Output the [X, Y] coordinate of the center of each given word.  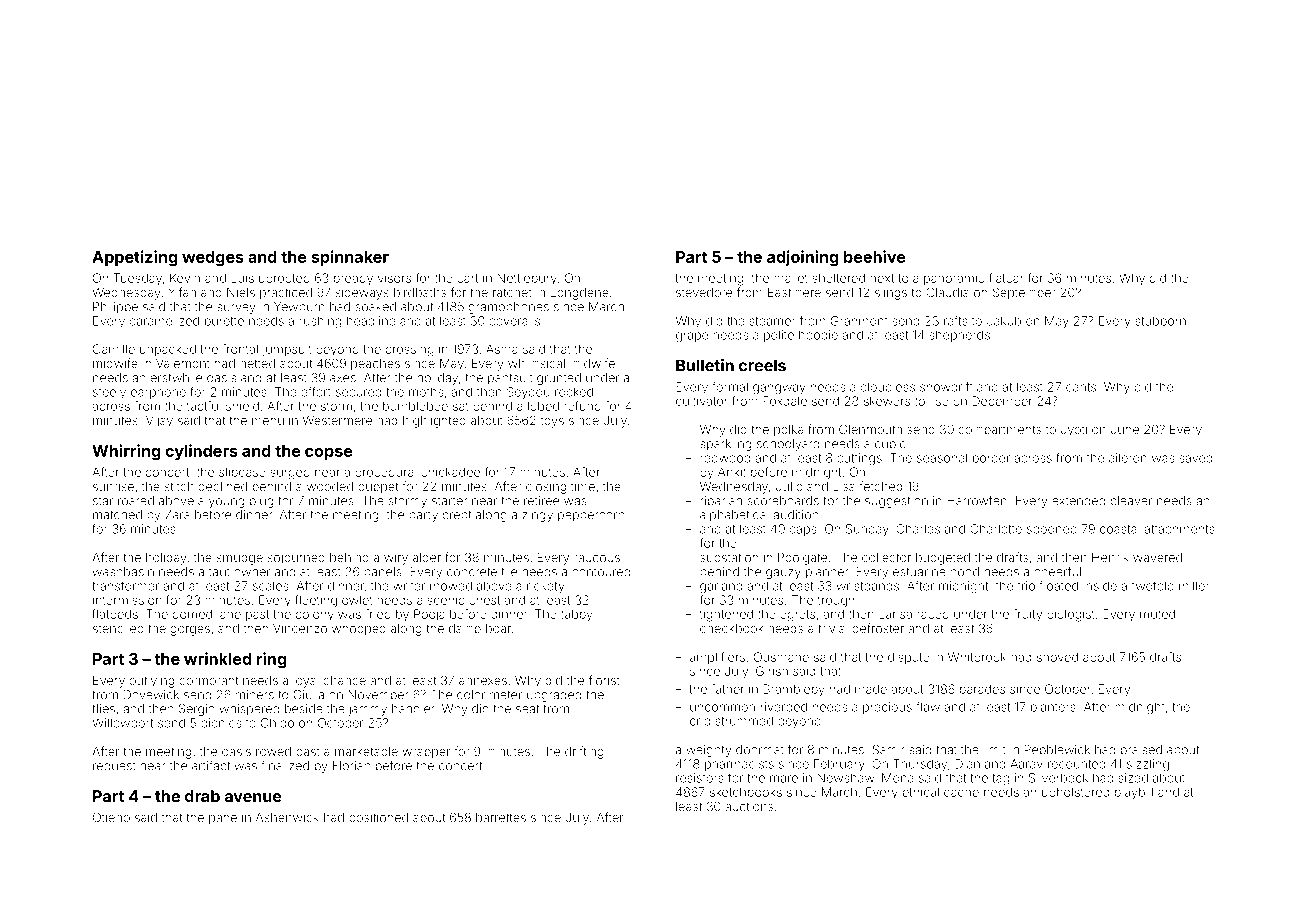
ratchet [512, 292]
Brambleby [793, 690]
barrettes [501, 817]
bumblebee [415, 406]
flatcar [1006, 278]
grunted [559, 379]
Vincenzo [300, 628]
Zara [177, 515]
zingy [537, 516]
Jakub [1004, 321]
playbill [1134, 793]
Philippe [115, 308]
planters [1053, 708]
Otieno [111, 817]
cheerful [1057, 571]
